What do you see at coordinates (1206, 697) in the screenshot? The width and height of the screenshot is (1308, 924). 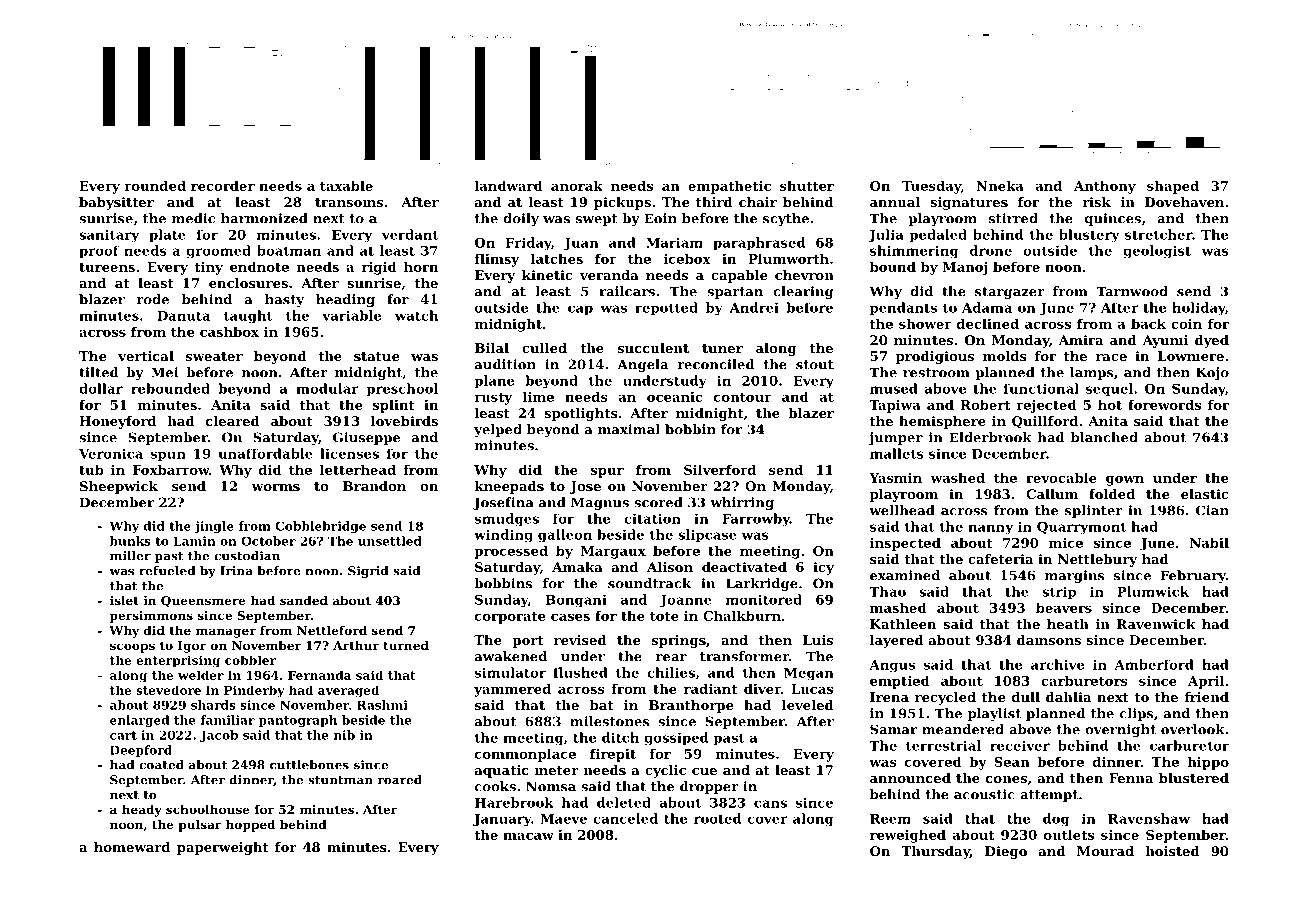 I see `friend` at bounding box center [1206, 697].
